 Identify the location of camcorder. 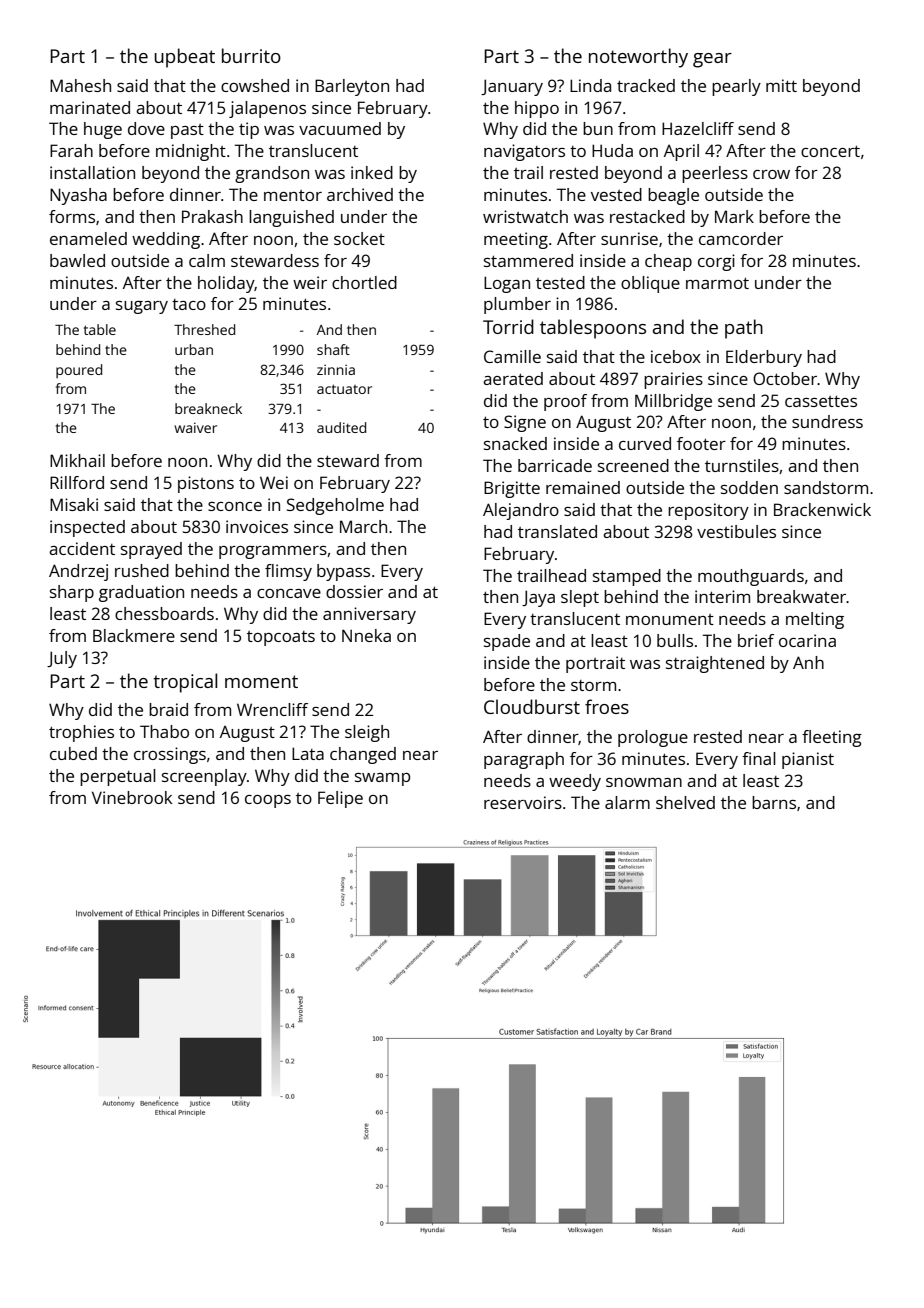
(741, 238).
